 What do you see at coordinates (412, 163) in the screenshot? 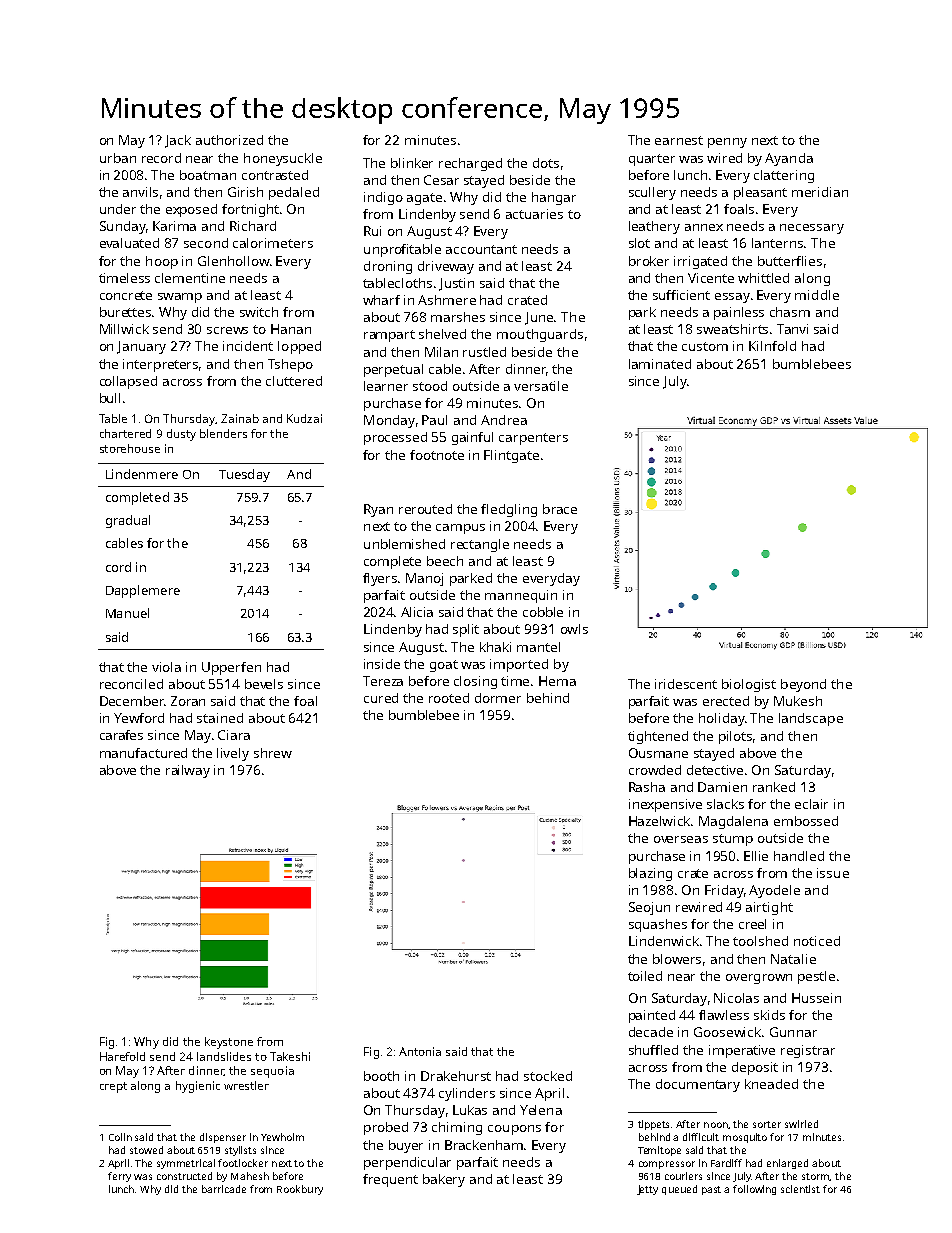
I see `blinker` at bounding box center [412, 163].
